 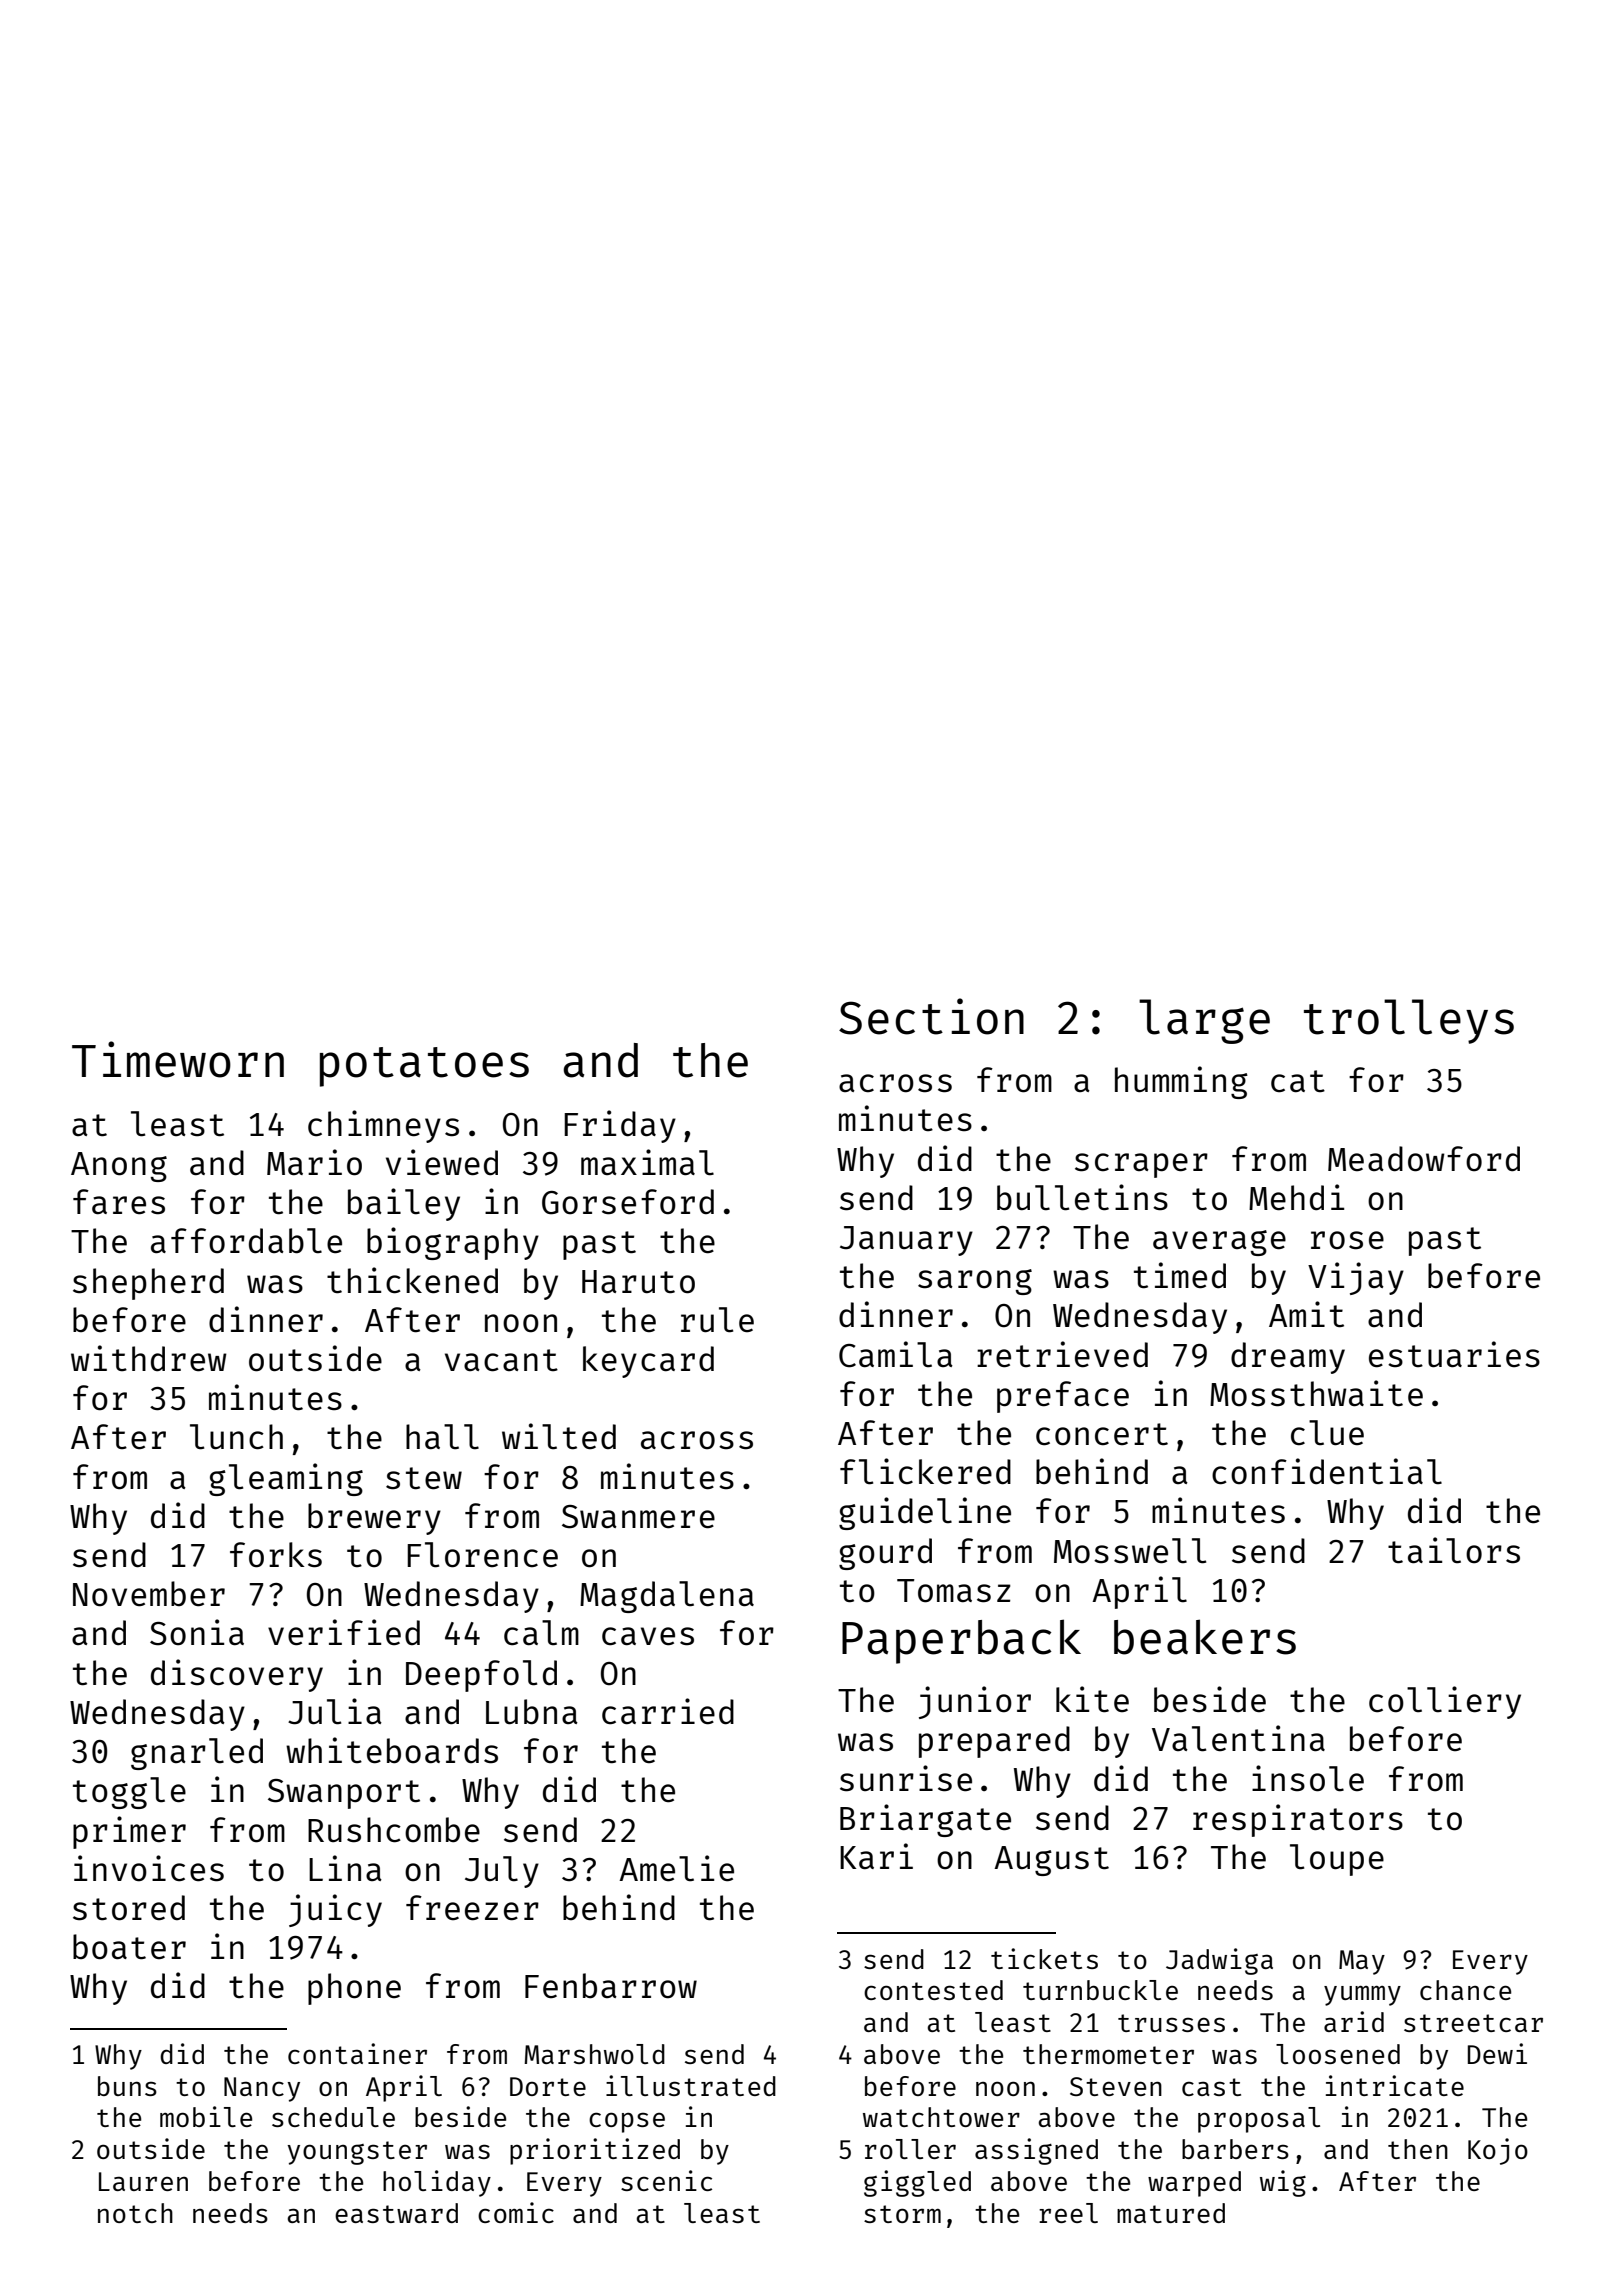 What do you see at coordinates (502, 1872) in the image?
I see `July` at bounding box center [502, 1872].
